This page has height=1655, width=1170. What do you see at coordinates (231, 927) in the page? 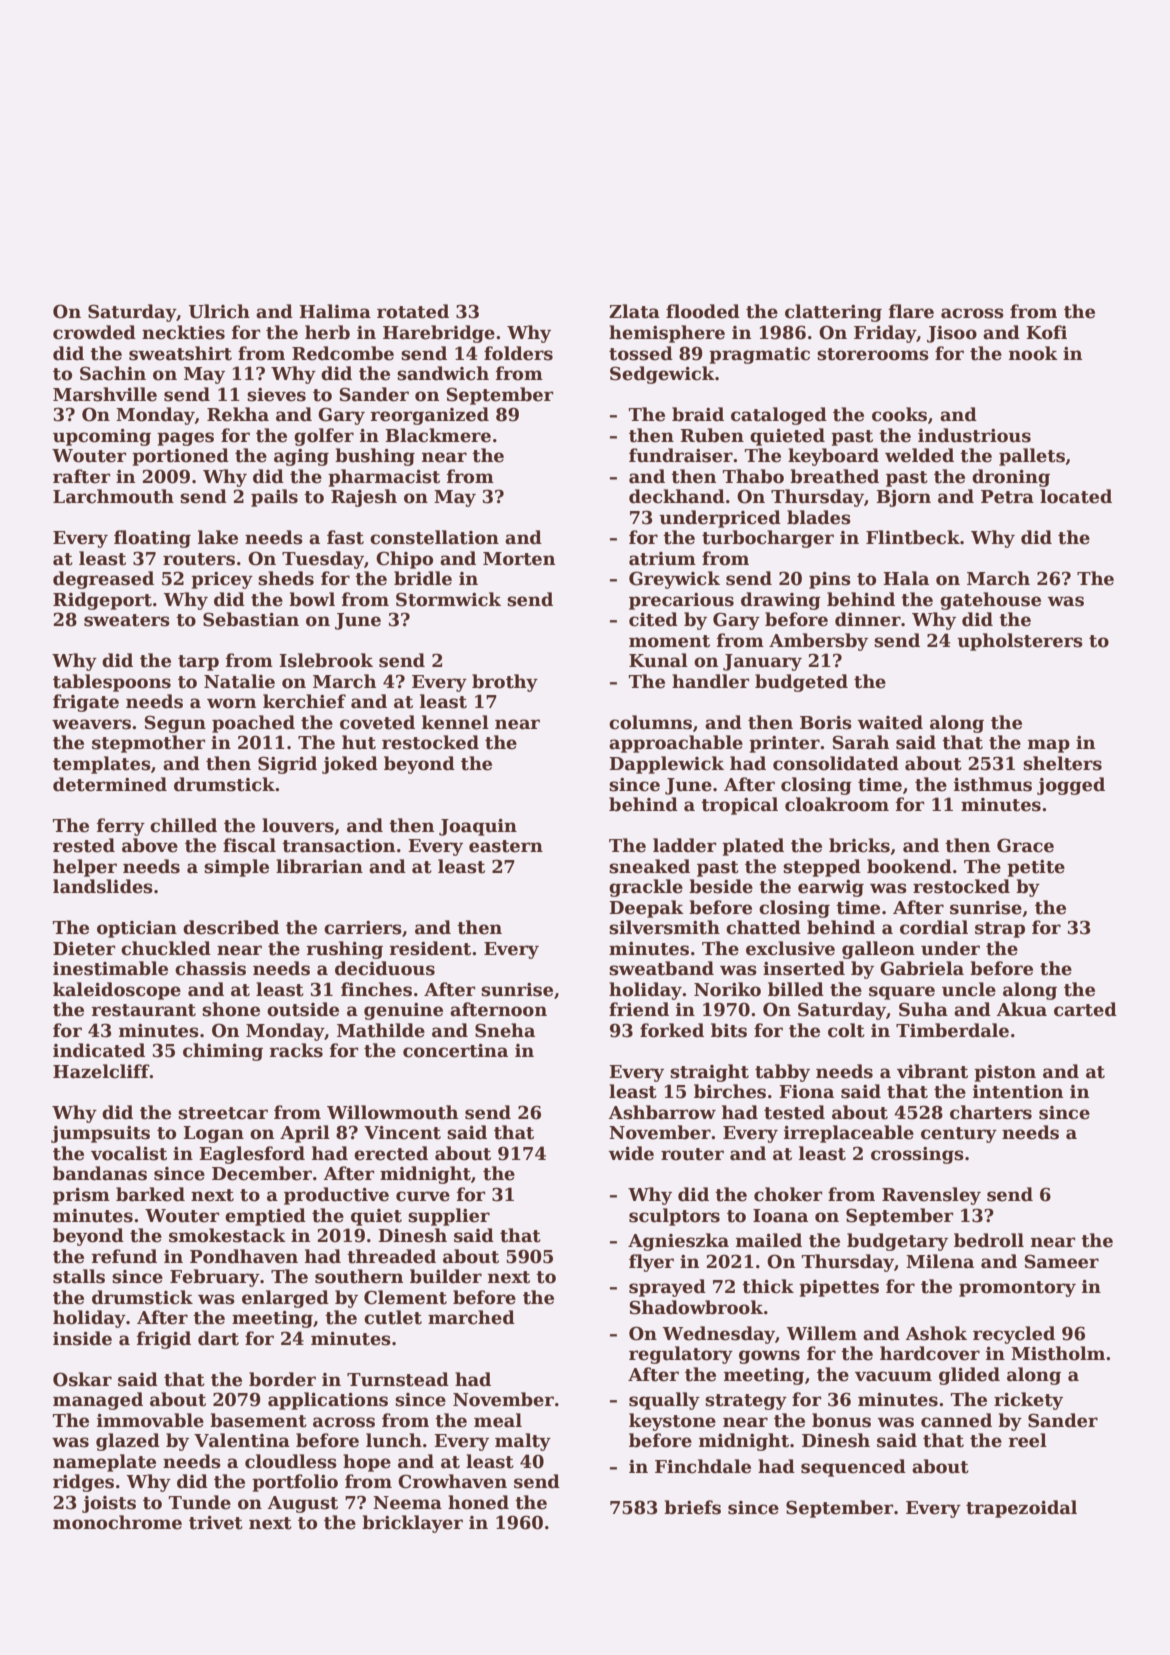
I see `described` at bounding box center [231, 927].
